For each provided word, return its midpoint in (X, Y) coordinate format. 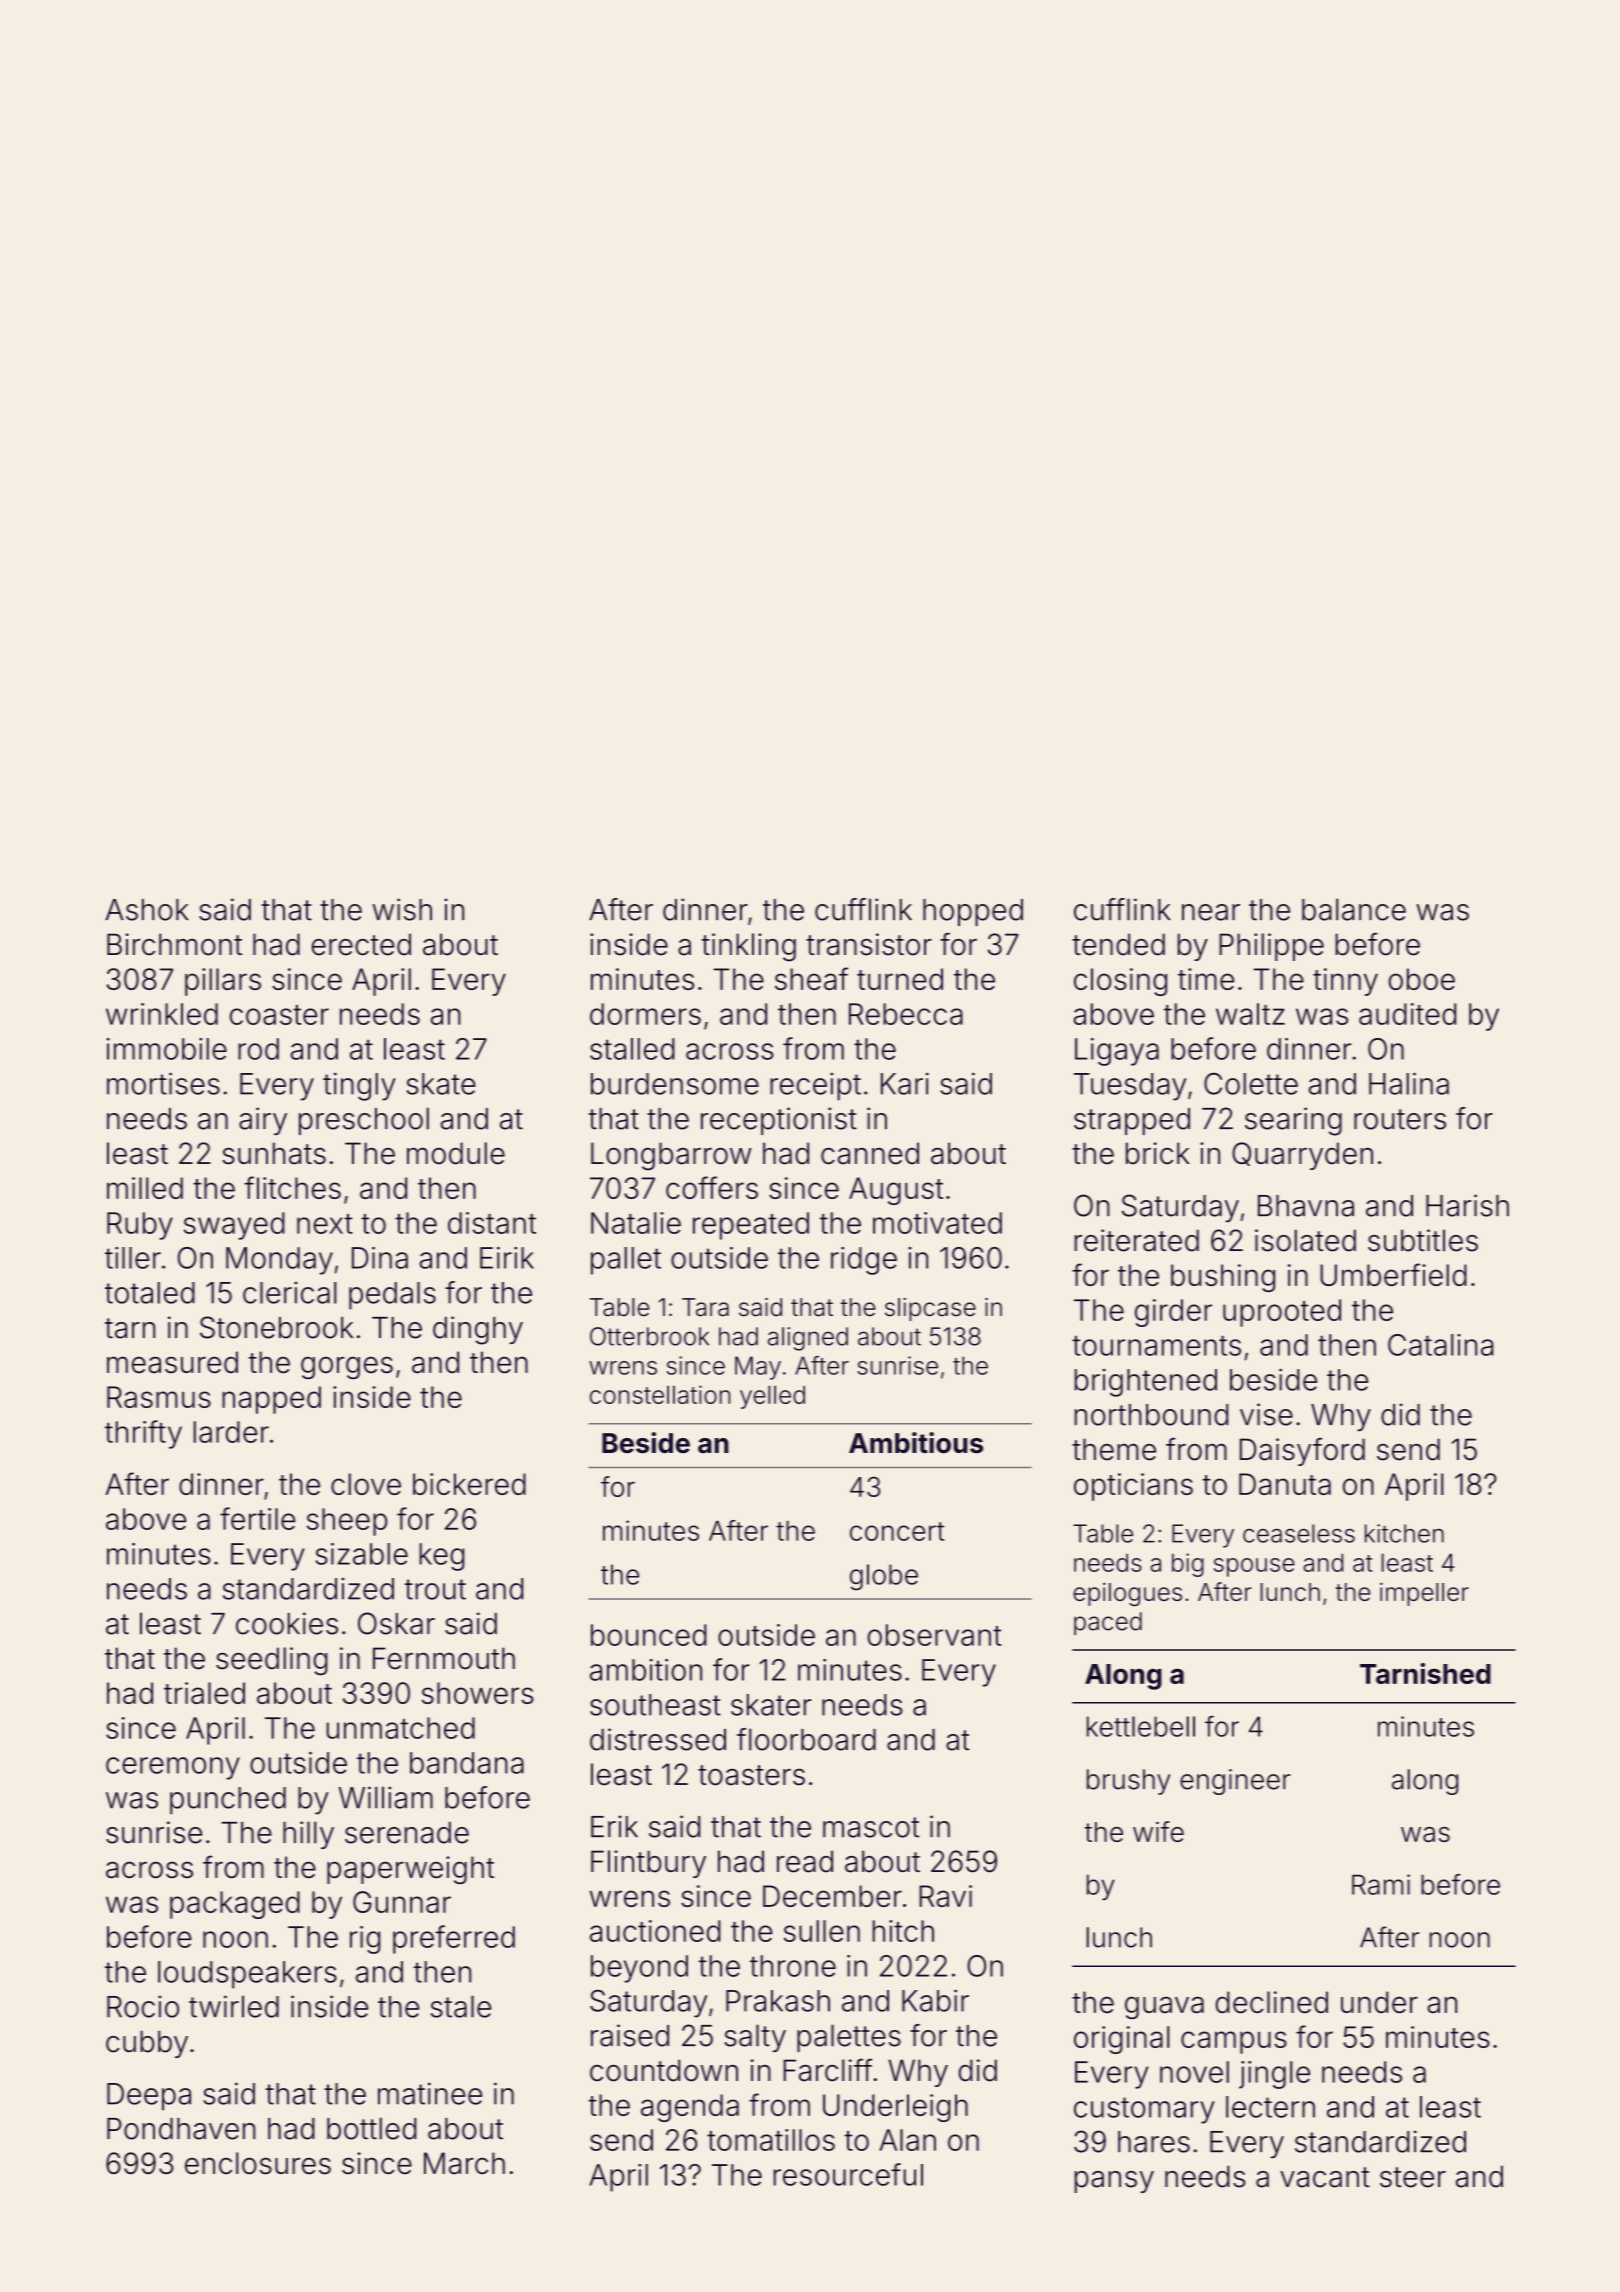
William (385, 1797)
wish (402, 909)
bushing (1223, 1278)
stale (461, 2007)
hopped (973, 912)
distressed (658, 1739)
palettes (849, 2038)
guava (1164, 2007)
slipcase (930, 1309)
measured (172, 1362)
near (1211, 912)
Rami (1381, 1884)
